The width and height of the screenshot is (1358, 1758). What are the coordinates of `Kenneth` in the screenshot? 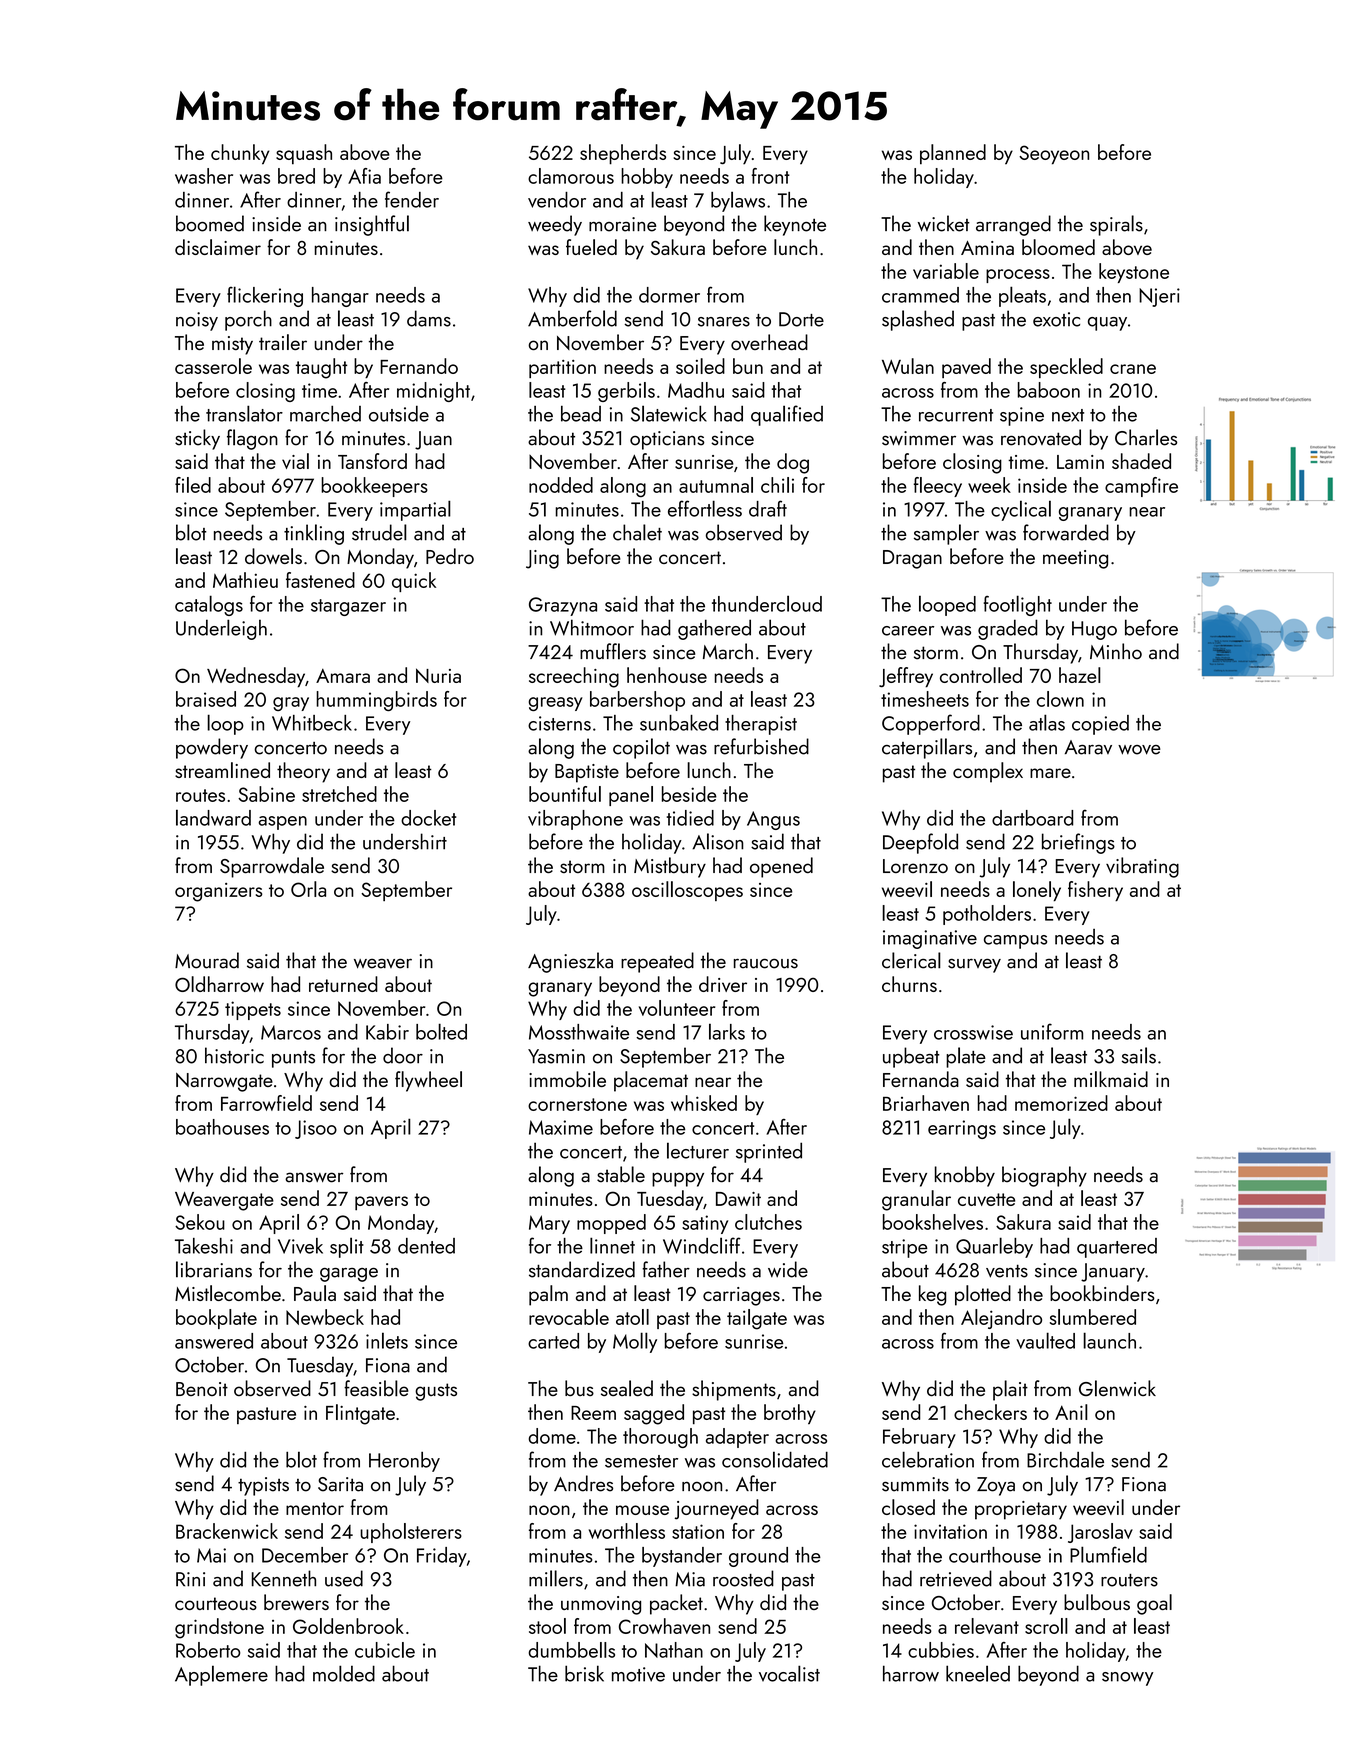 It's located at (284, 1578).
